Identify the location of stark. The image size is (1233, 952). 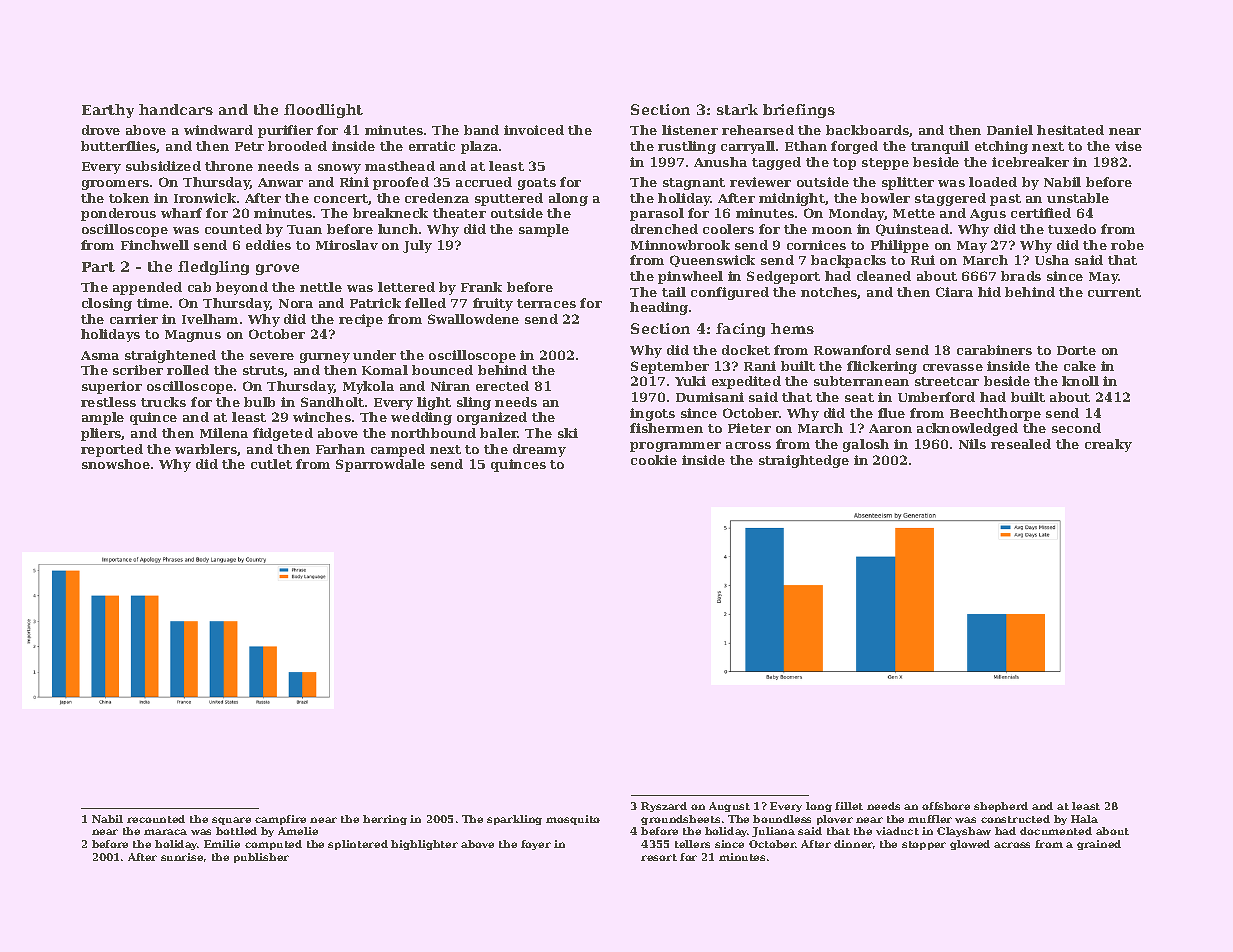
(737, 109).
